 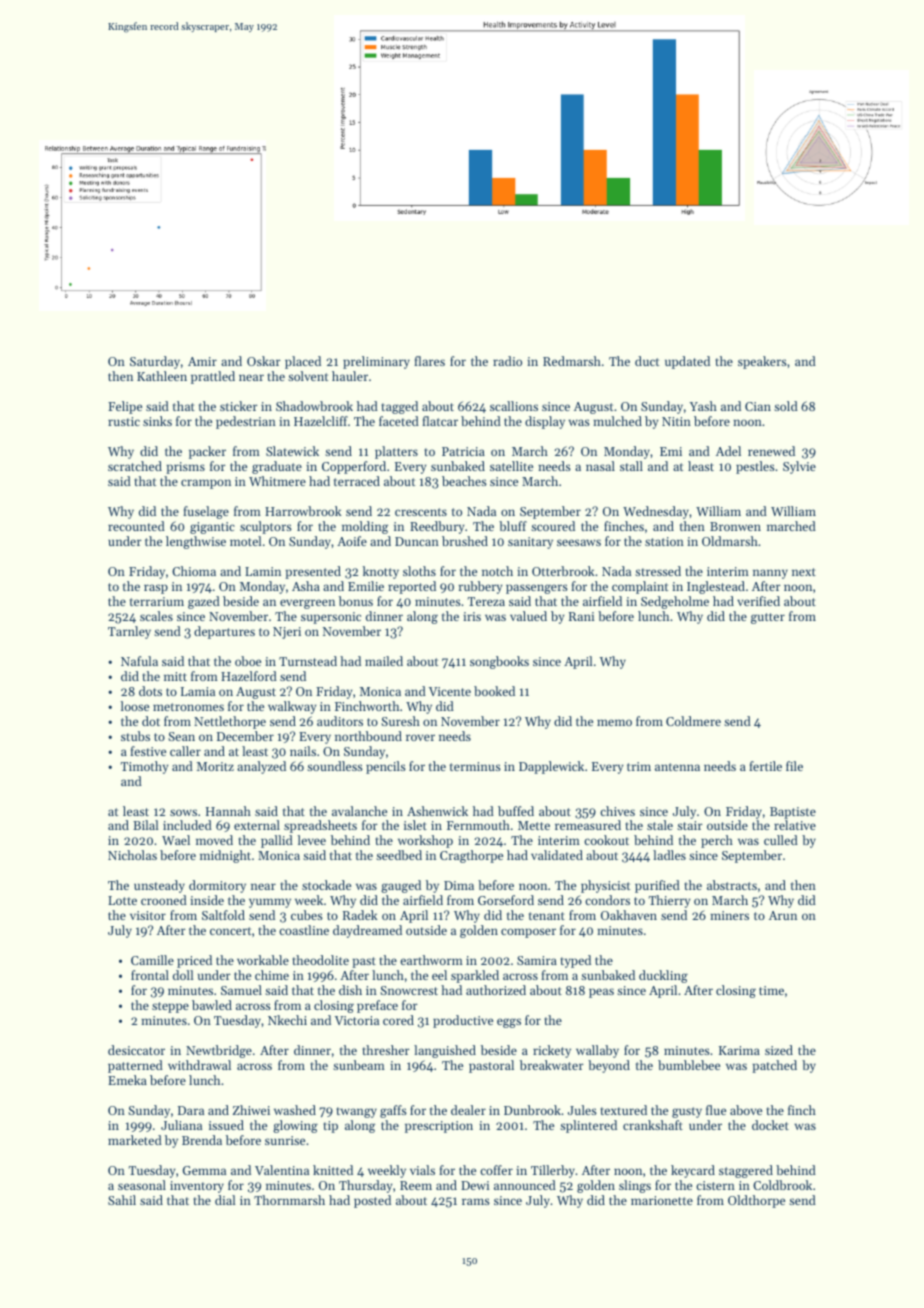 I want to click on booked, so click(x=494, y=691).
